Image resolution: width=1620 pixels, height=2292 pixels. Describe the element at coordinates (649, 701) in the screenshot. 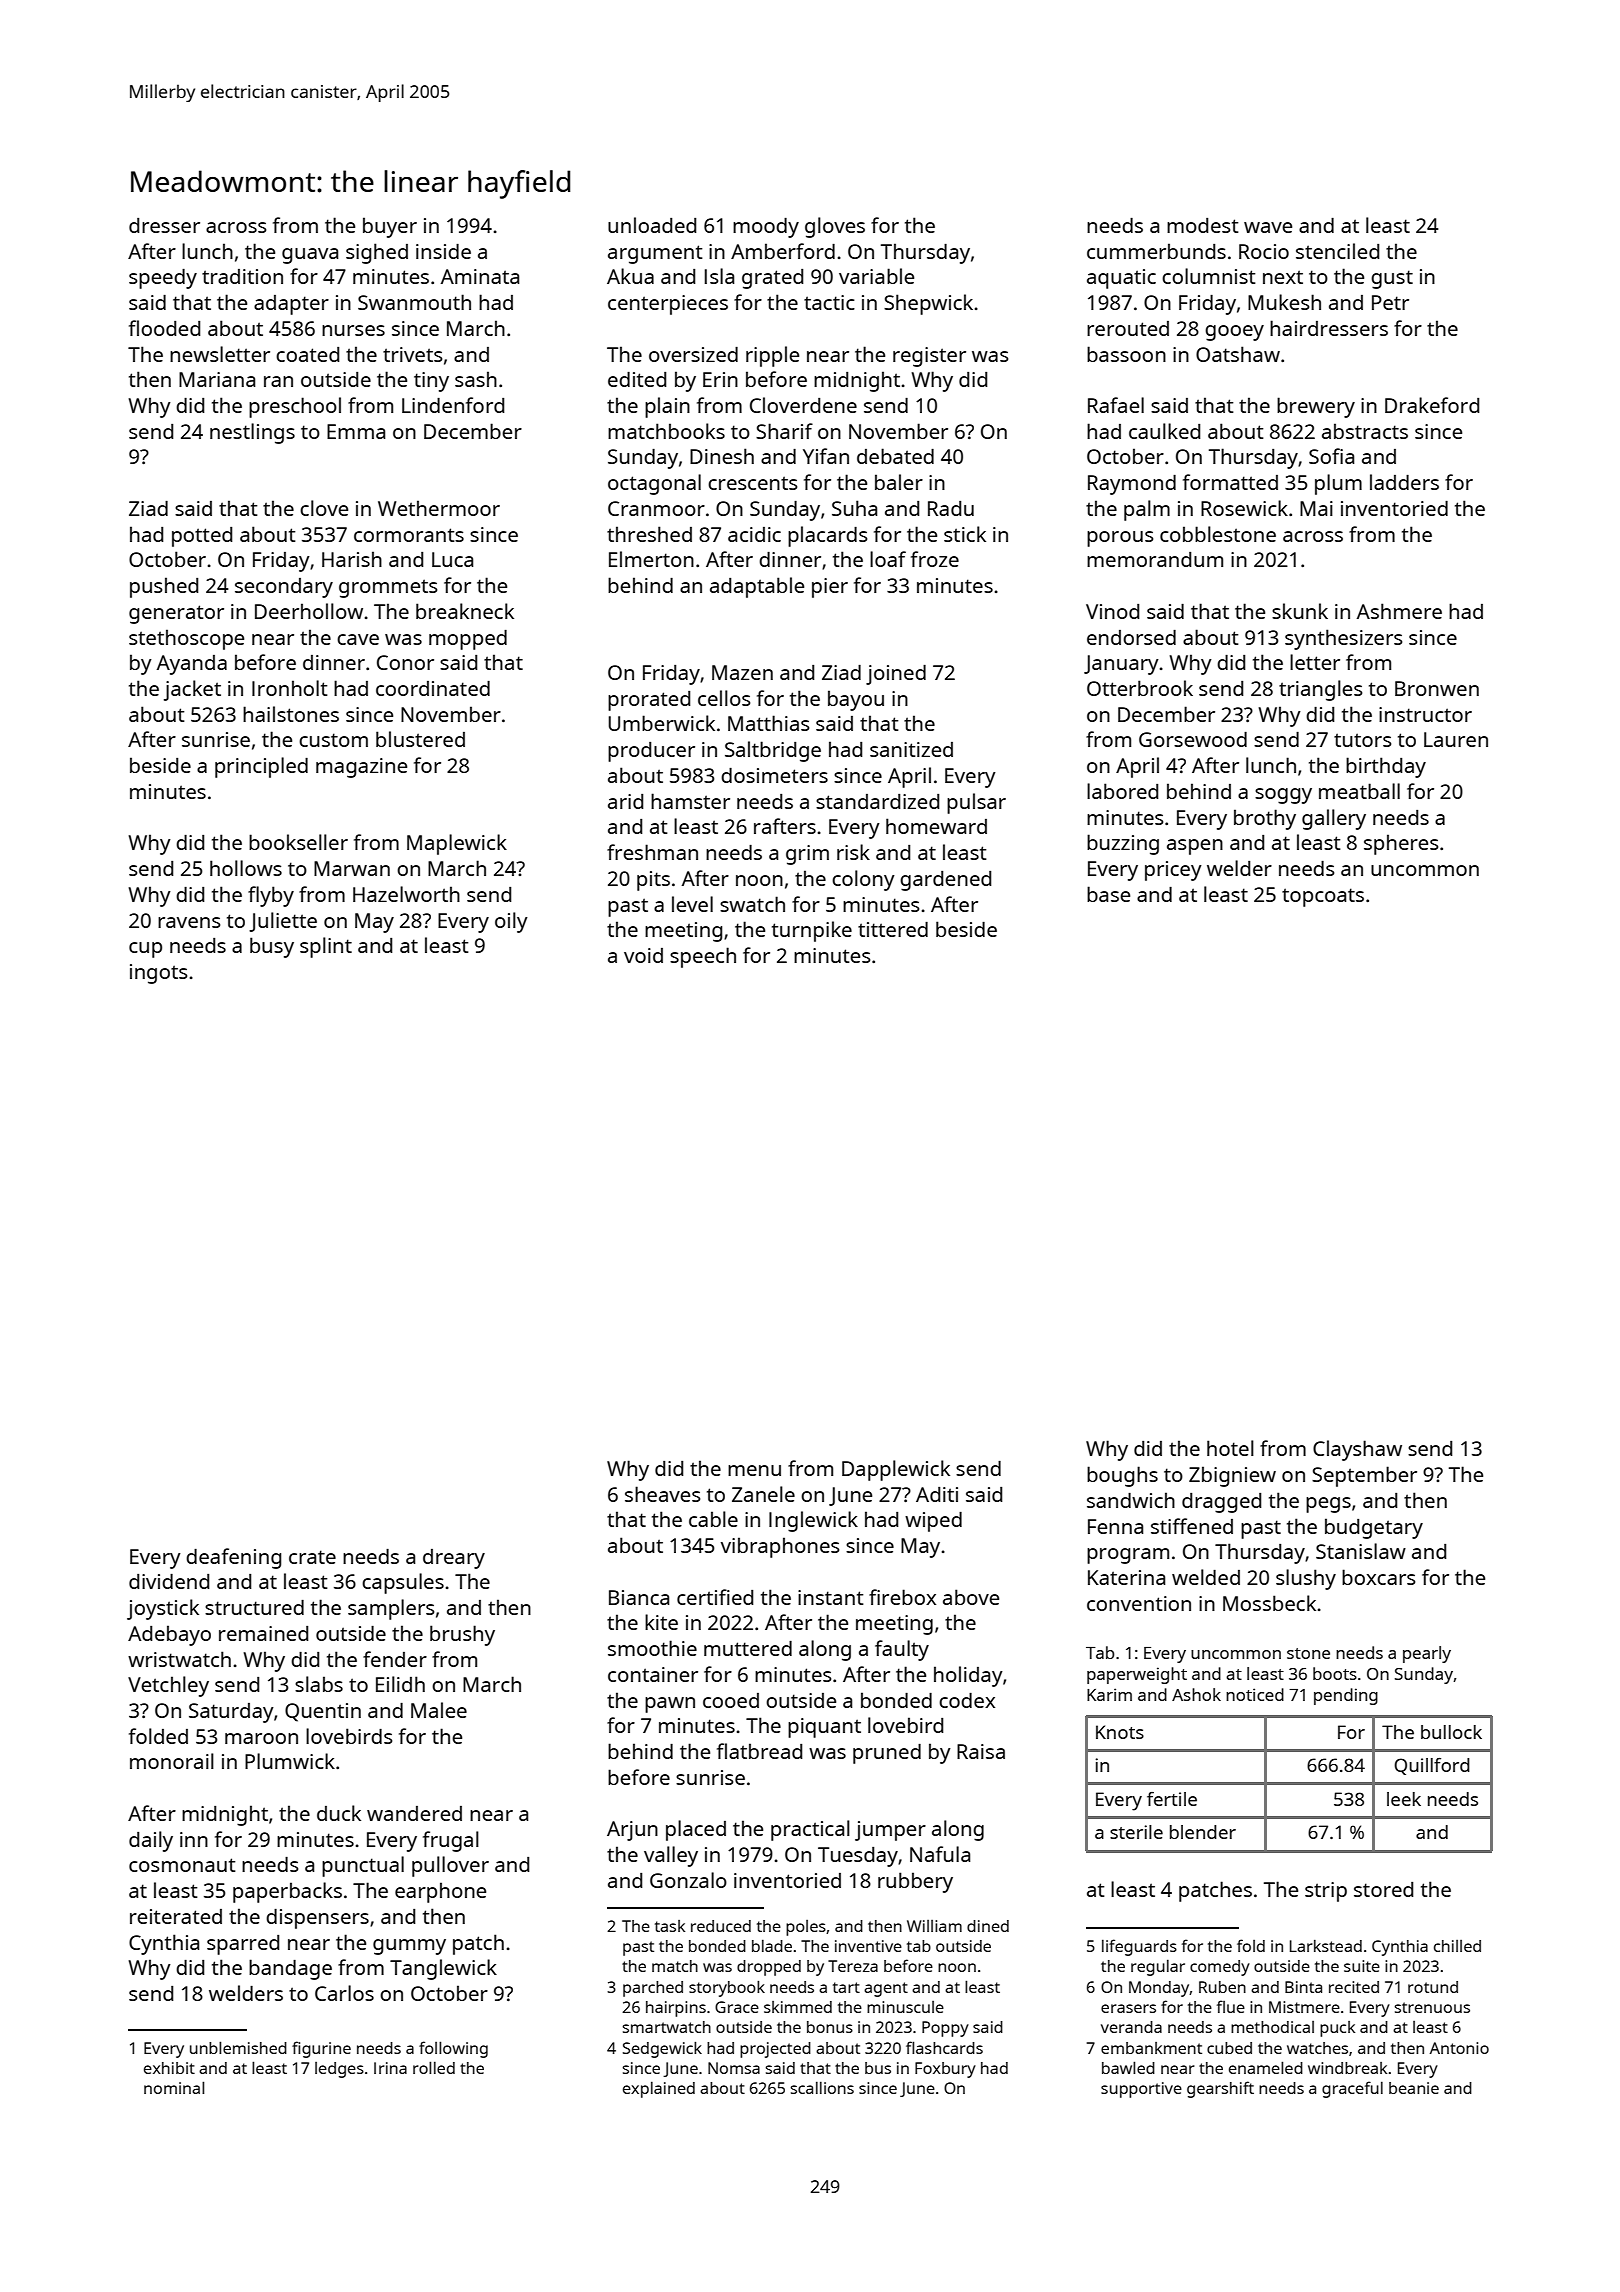

I see `prorated` at that location.
